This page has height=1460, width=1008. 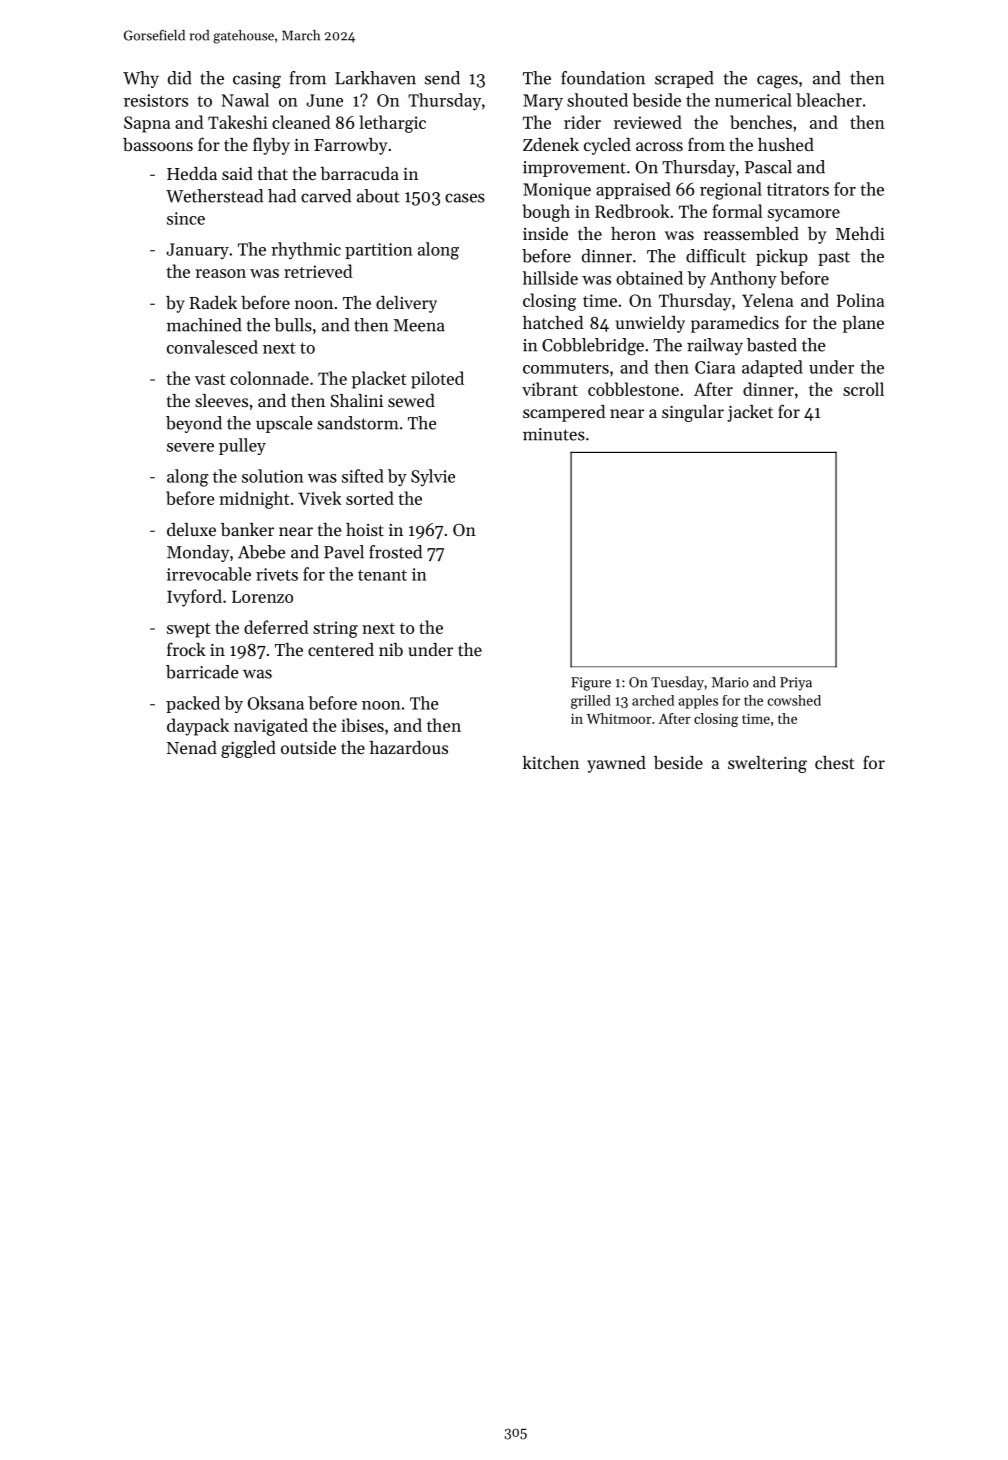 What do you see at coordinates (607, 146) in the page?
I see `cycled` at bounding box center [607, 146].
